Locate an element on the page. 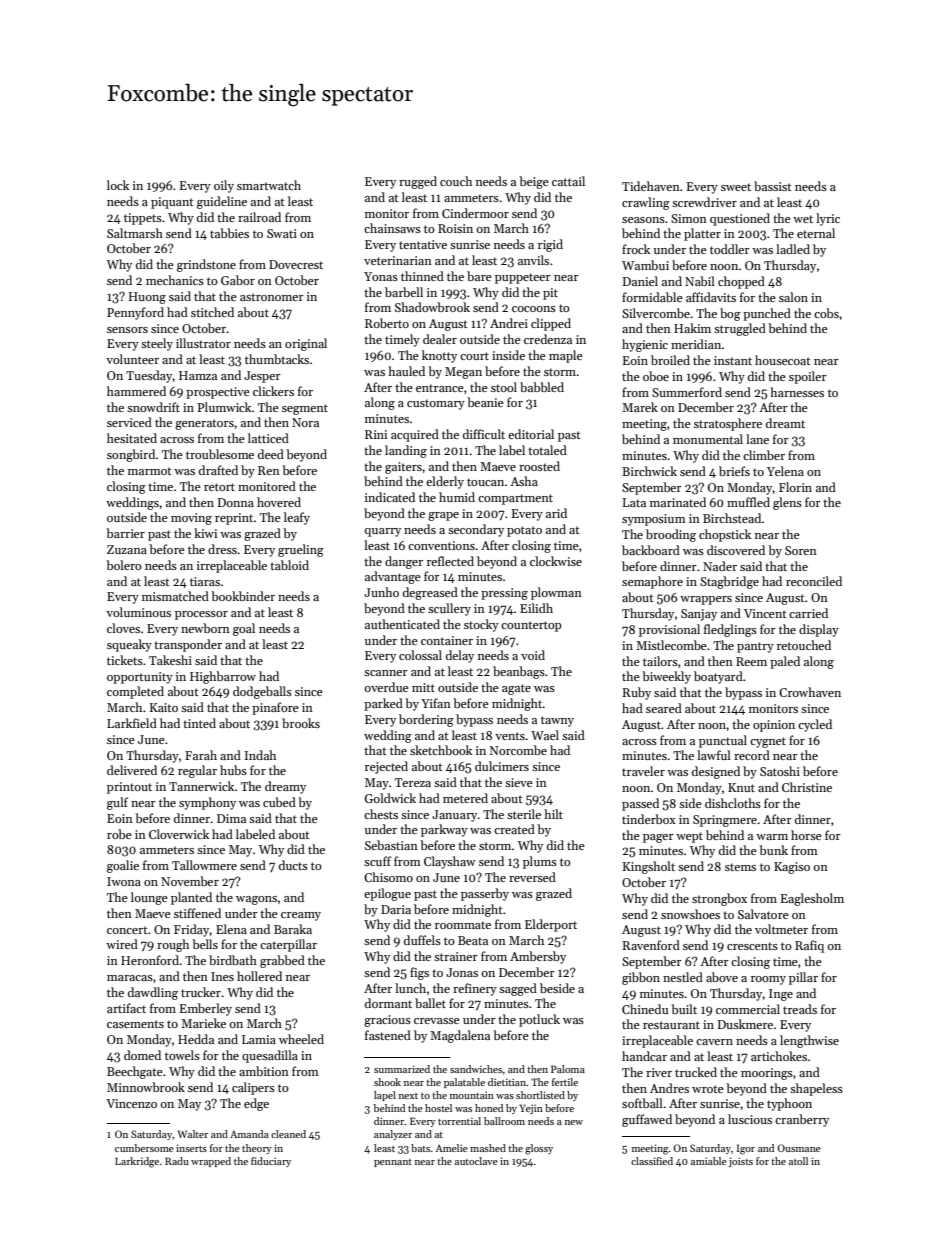 The width and height of the page is (952, 1233). bog is located at coordinates (730, 314).
